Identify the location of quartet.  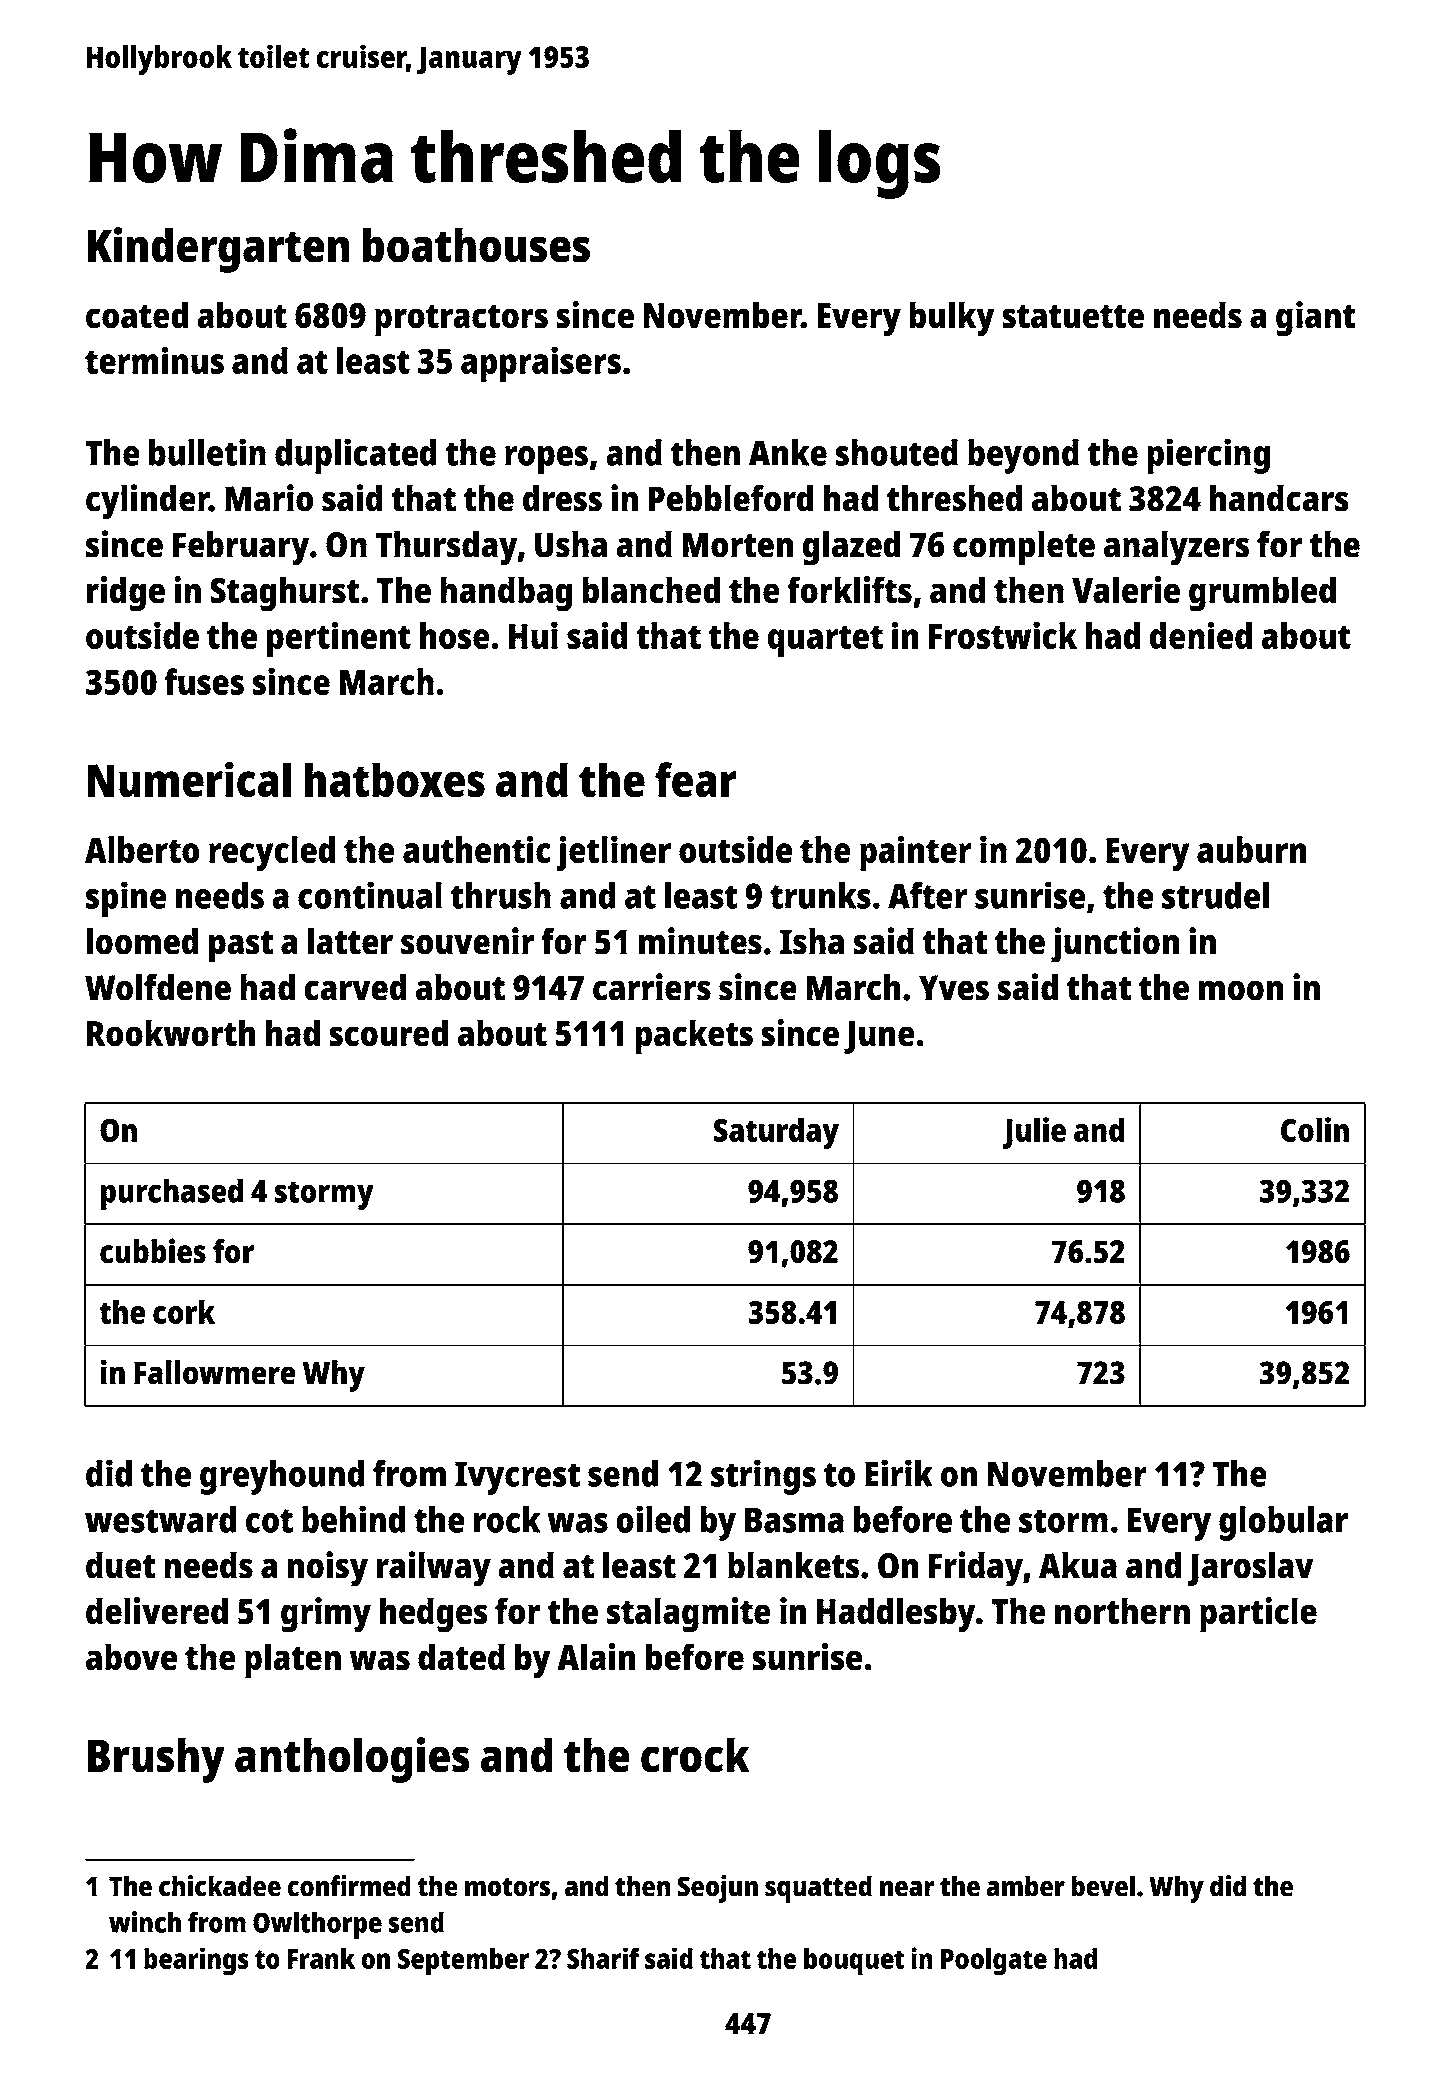
(825, 641).
